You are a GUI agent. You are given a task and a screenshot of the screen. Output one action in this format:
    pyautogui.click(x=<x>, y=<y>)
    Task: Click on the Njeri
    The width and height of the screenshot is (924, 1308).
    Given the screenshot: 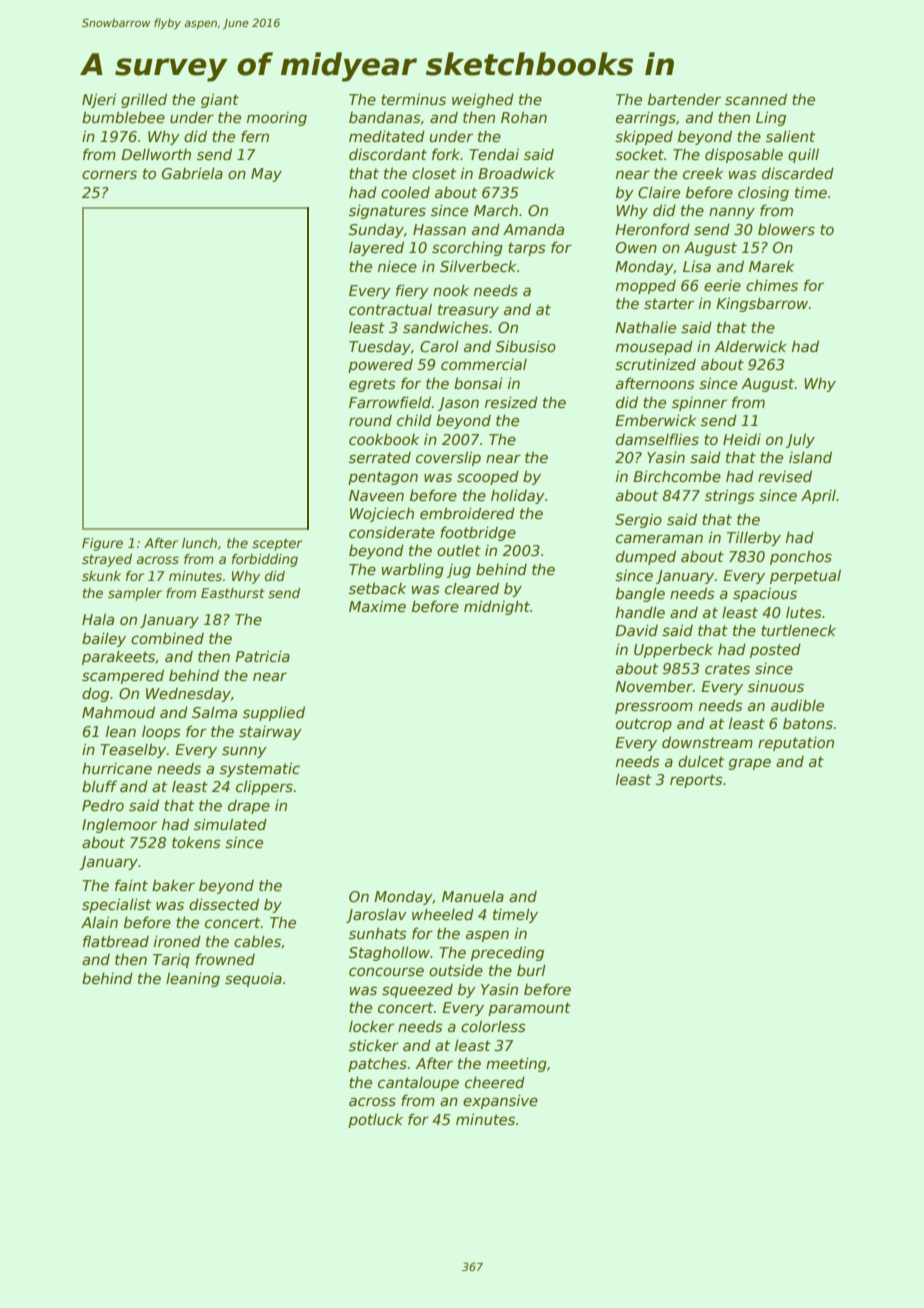 What is the action you would take?
    pyautogui.click(x=99, y=100)
